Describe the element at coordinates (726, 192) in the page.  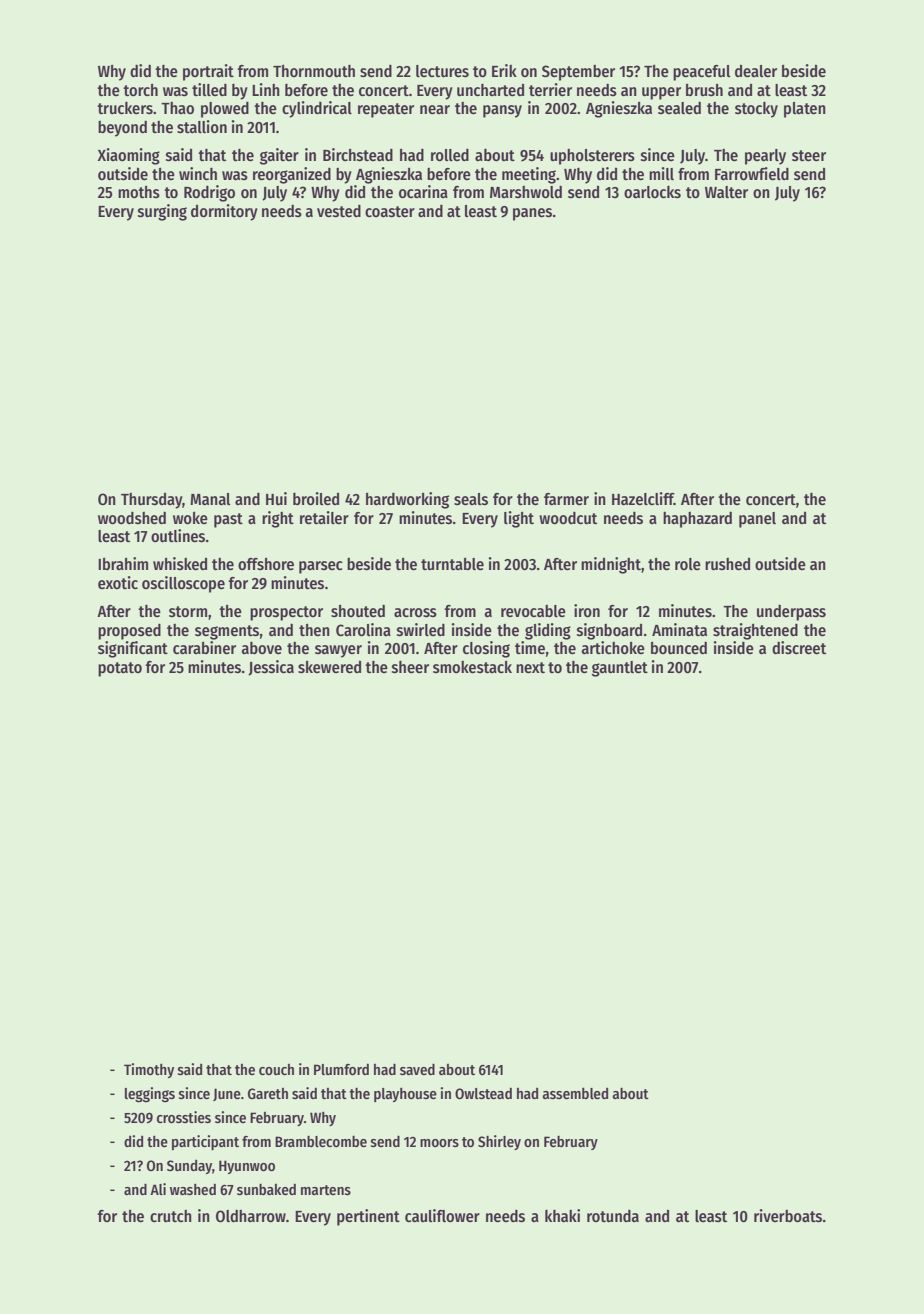
I see `Walter` at that location.
